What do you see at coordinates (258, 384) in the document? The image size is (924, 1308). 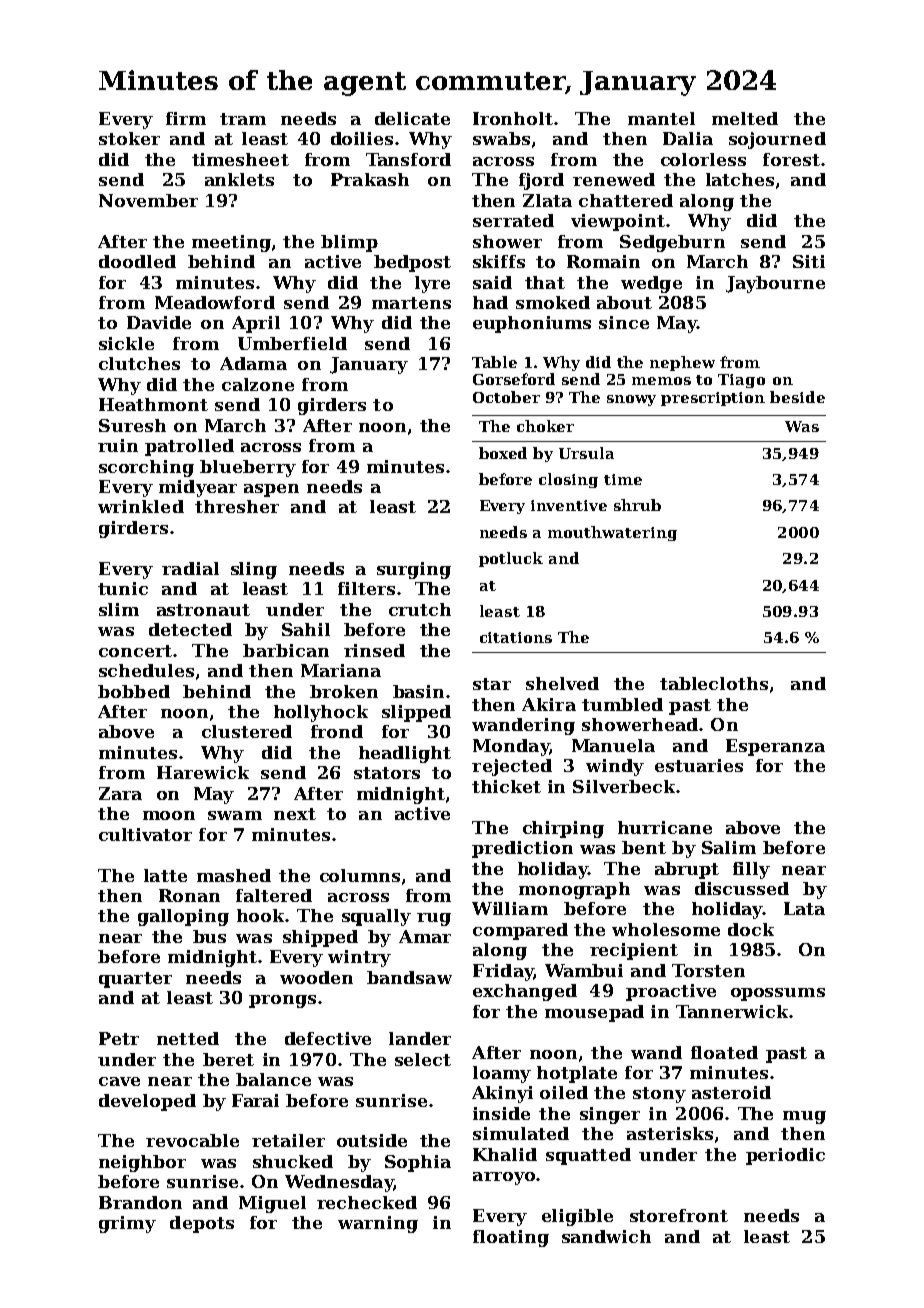 I see `calzone` at bounding box center [258, 384].
